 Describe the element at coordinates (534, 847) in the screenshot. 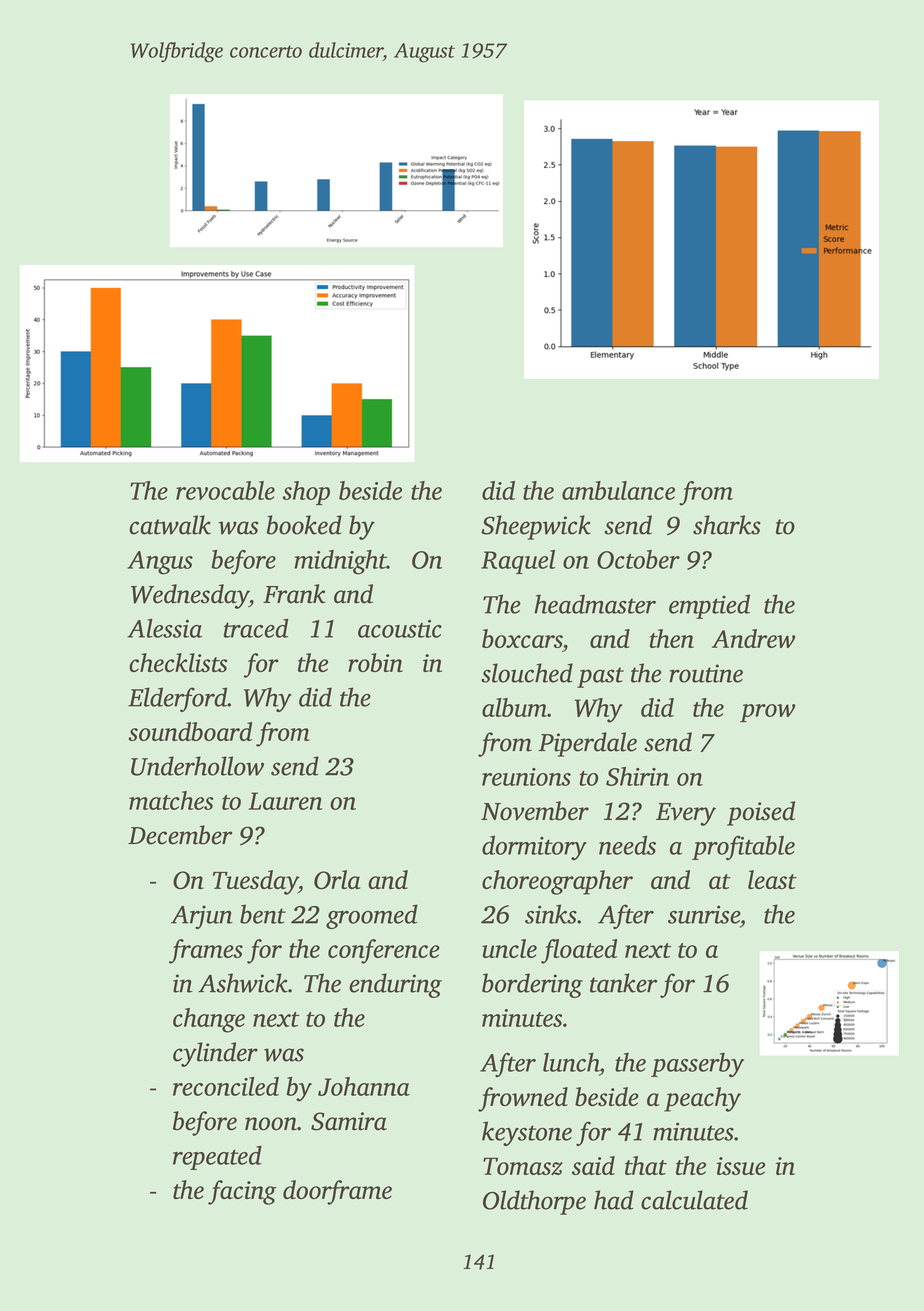

I see `dormitory` at that location.
